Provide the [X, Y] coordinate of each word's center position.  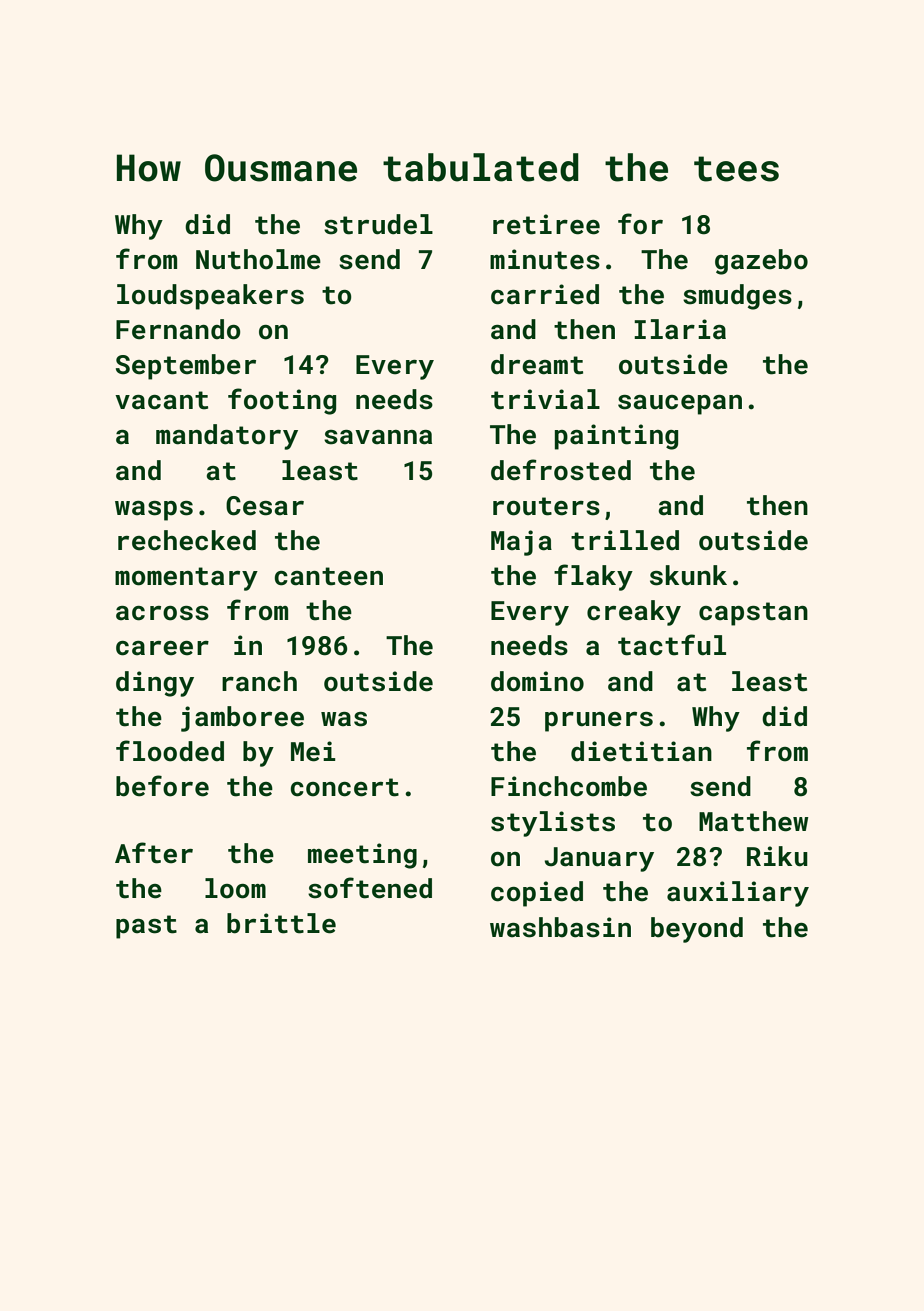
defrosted [561, 470]
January [599, 859]
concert [345, 787]
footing [282, 401]
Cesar [265, 506]
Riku [777, 856]
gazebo [761, 262]
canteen [329, 576]
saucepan [680, 405]
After [154, 853]
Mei [313, 751]
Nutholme [258, 259]
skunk [688, 575]
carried [545, 294]
